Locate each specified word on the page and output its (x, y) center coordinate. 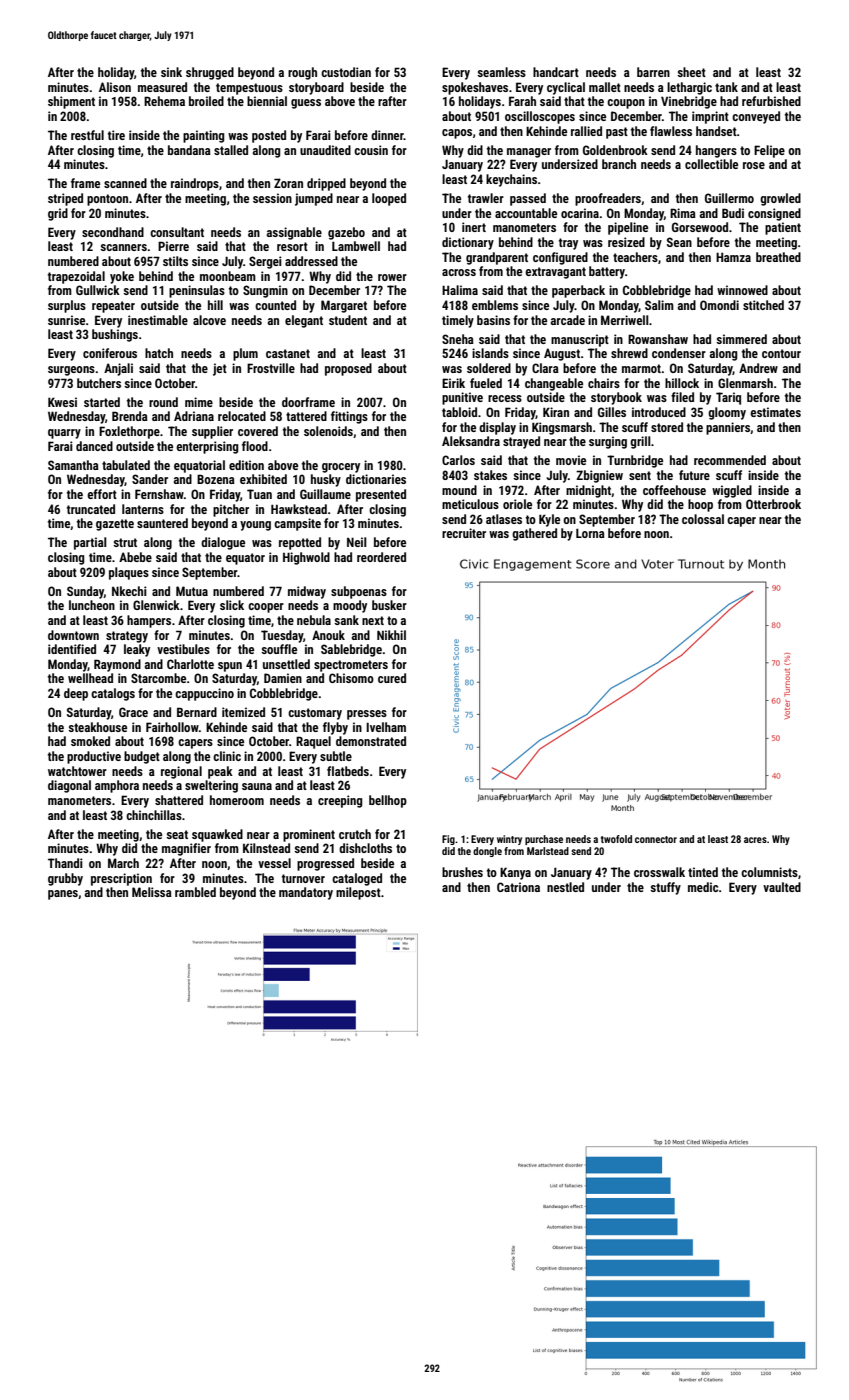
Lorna (590, 533)
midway (307, 592)
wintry (509, 840)
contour (781, 353)
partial (90, 543)
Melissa (152, 892)
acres (755, 840)
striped (65, 199)
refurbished (771, 101)
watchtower (77, 771)
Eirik (453, 383)
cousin (371, 150)
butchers (99, 383)
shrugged (210, 73)
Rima (683, 213)
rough (302, 73)
